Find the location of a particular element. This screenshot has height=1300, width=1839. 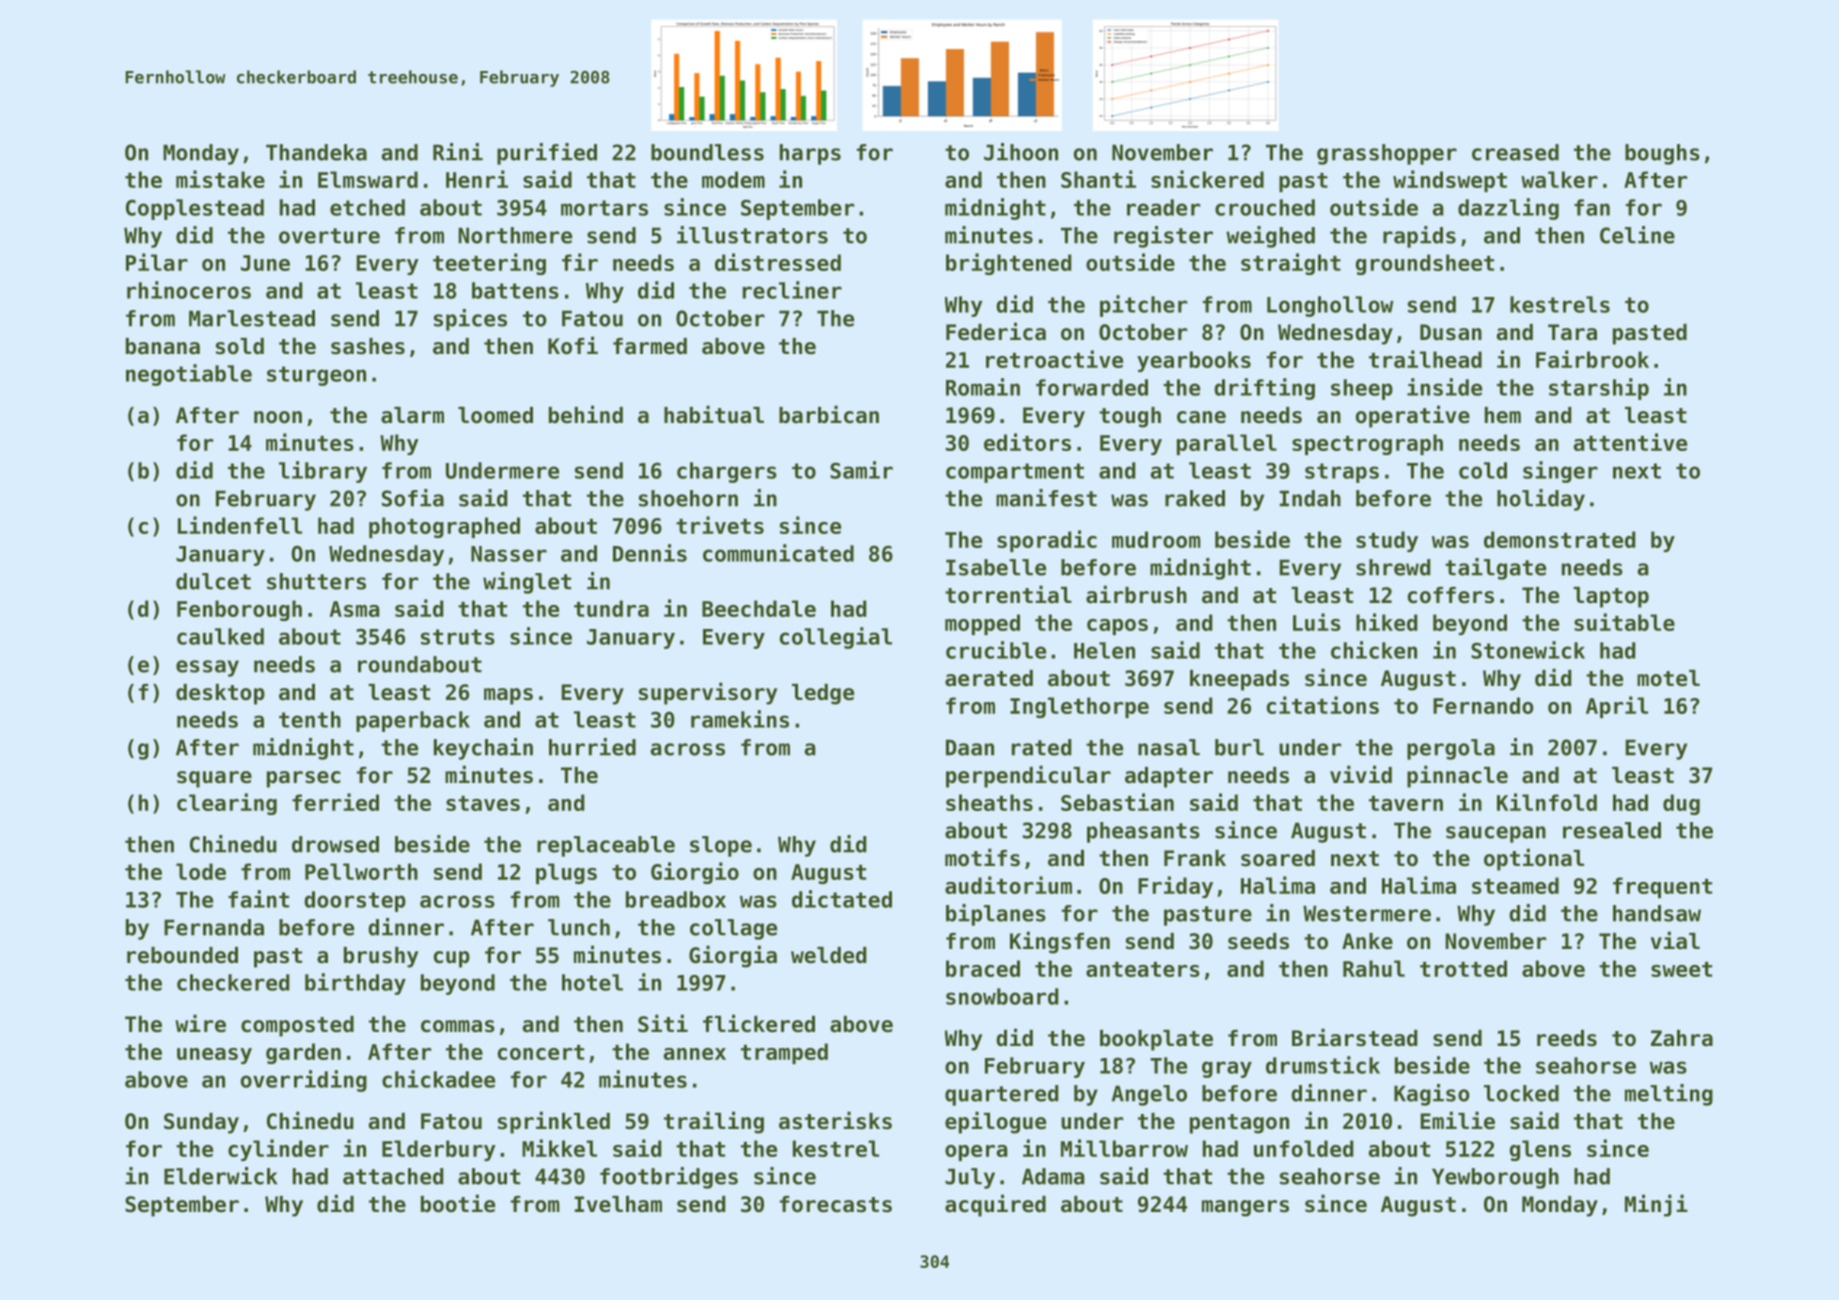

negotiable is located at coordinates (189, 375).
